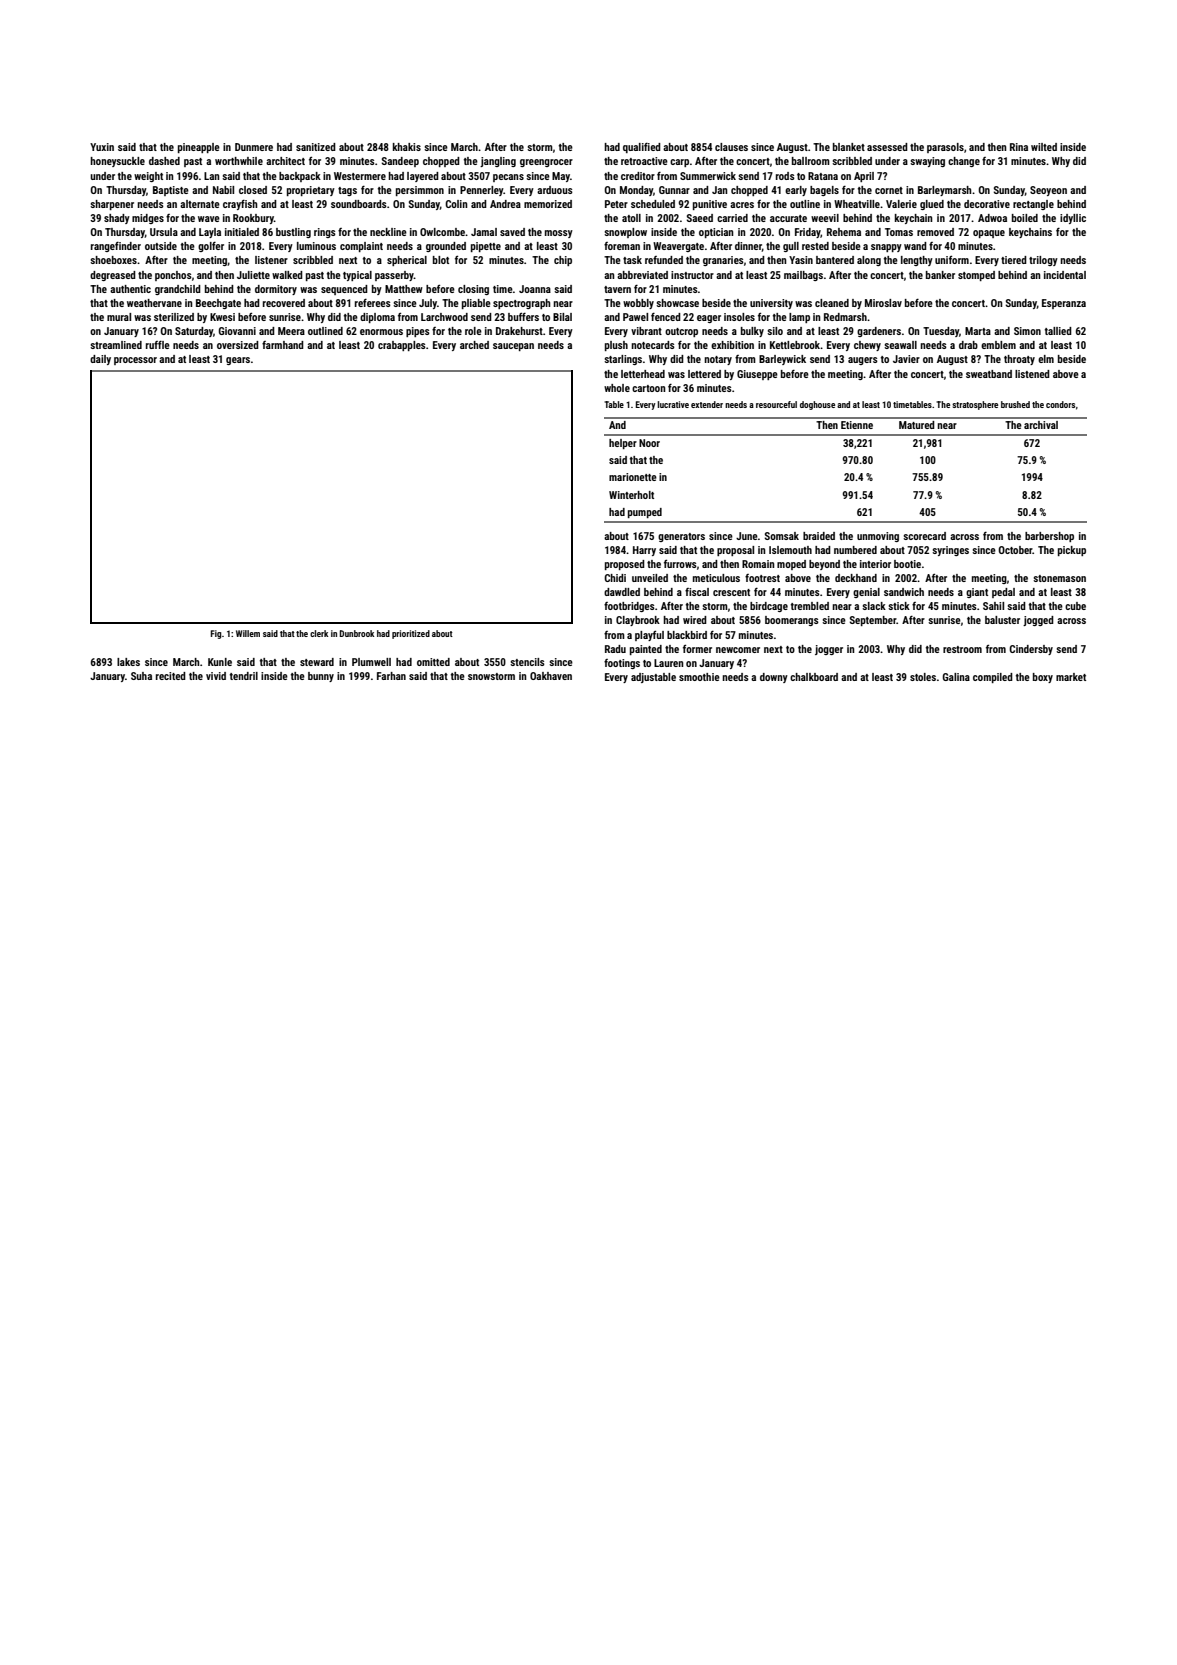 This document has height=1665, width=1177. I want to click on whole, so click(617, 388).
